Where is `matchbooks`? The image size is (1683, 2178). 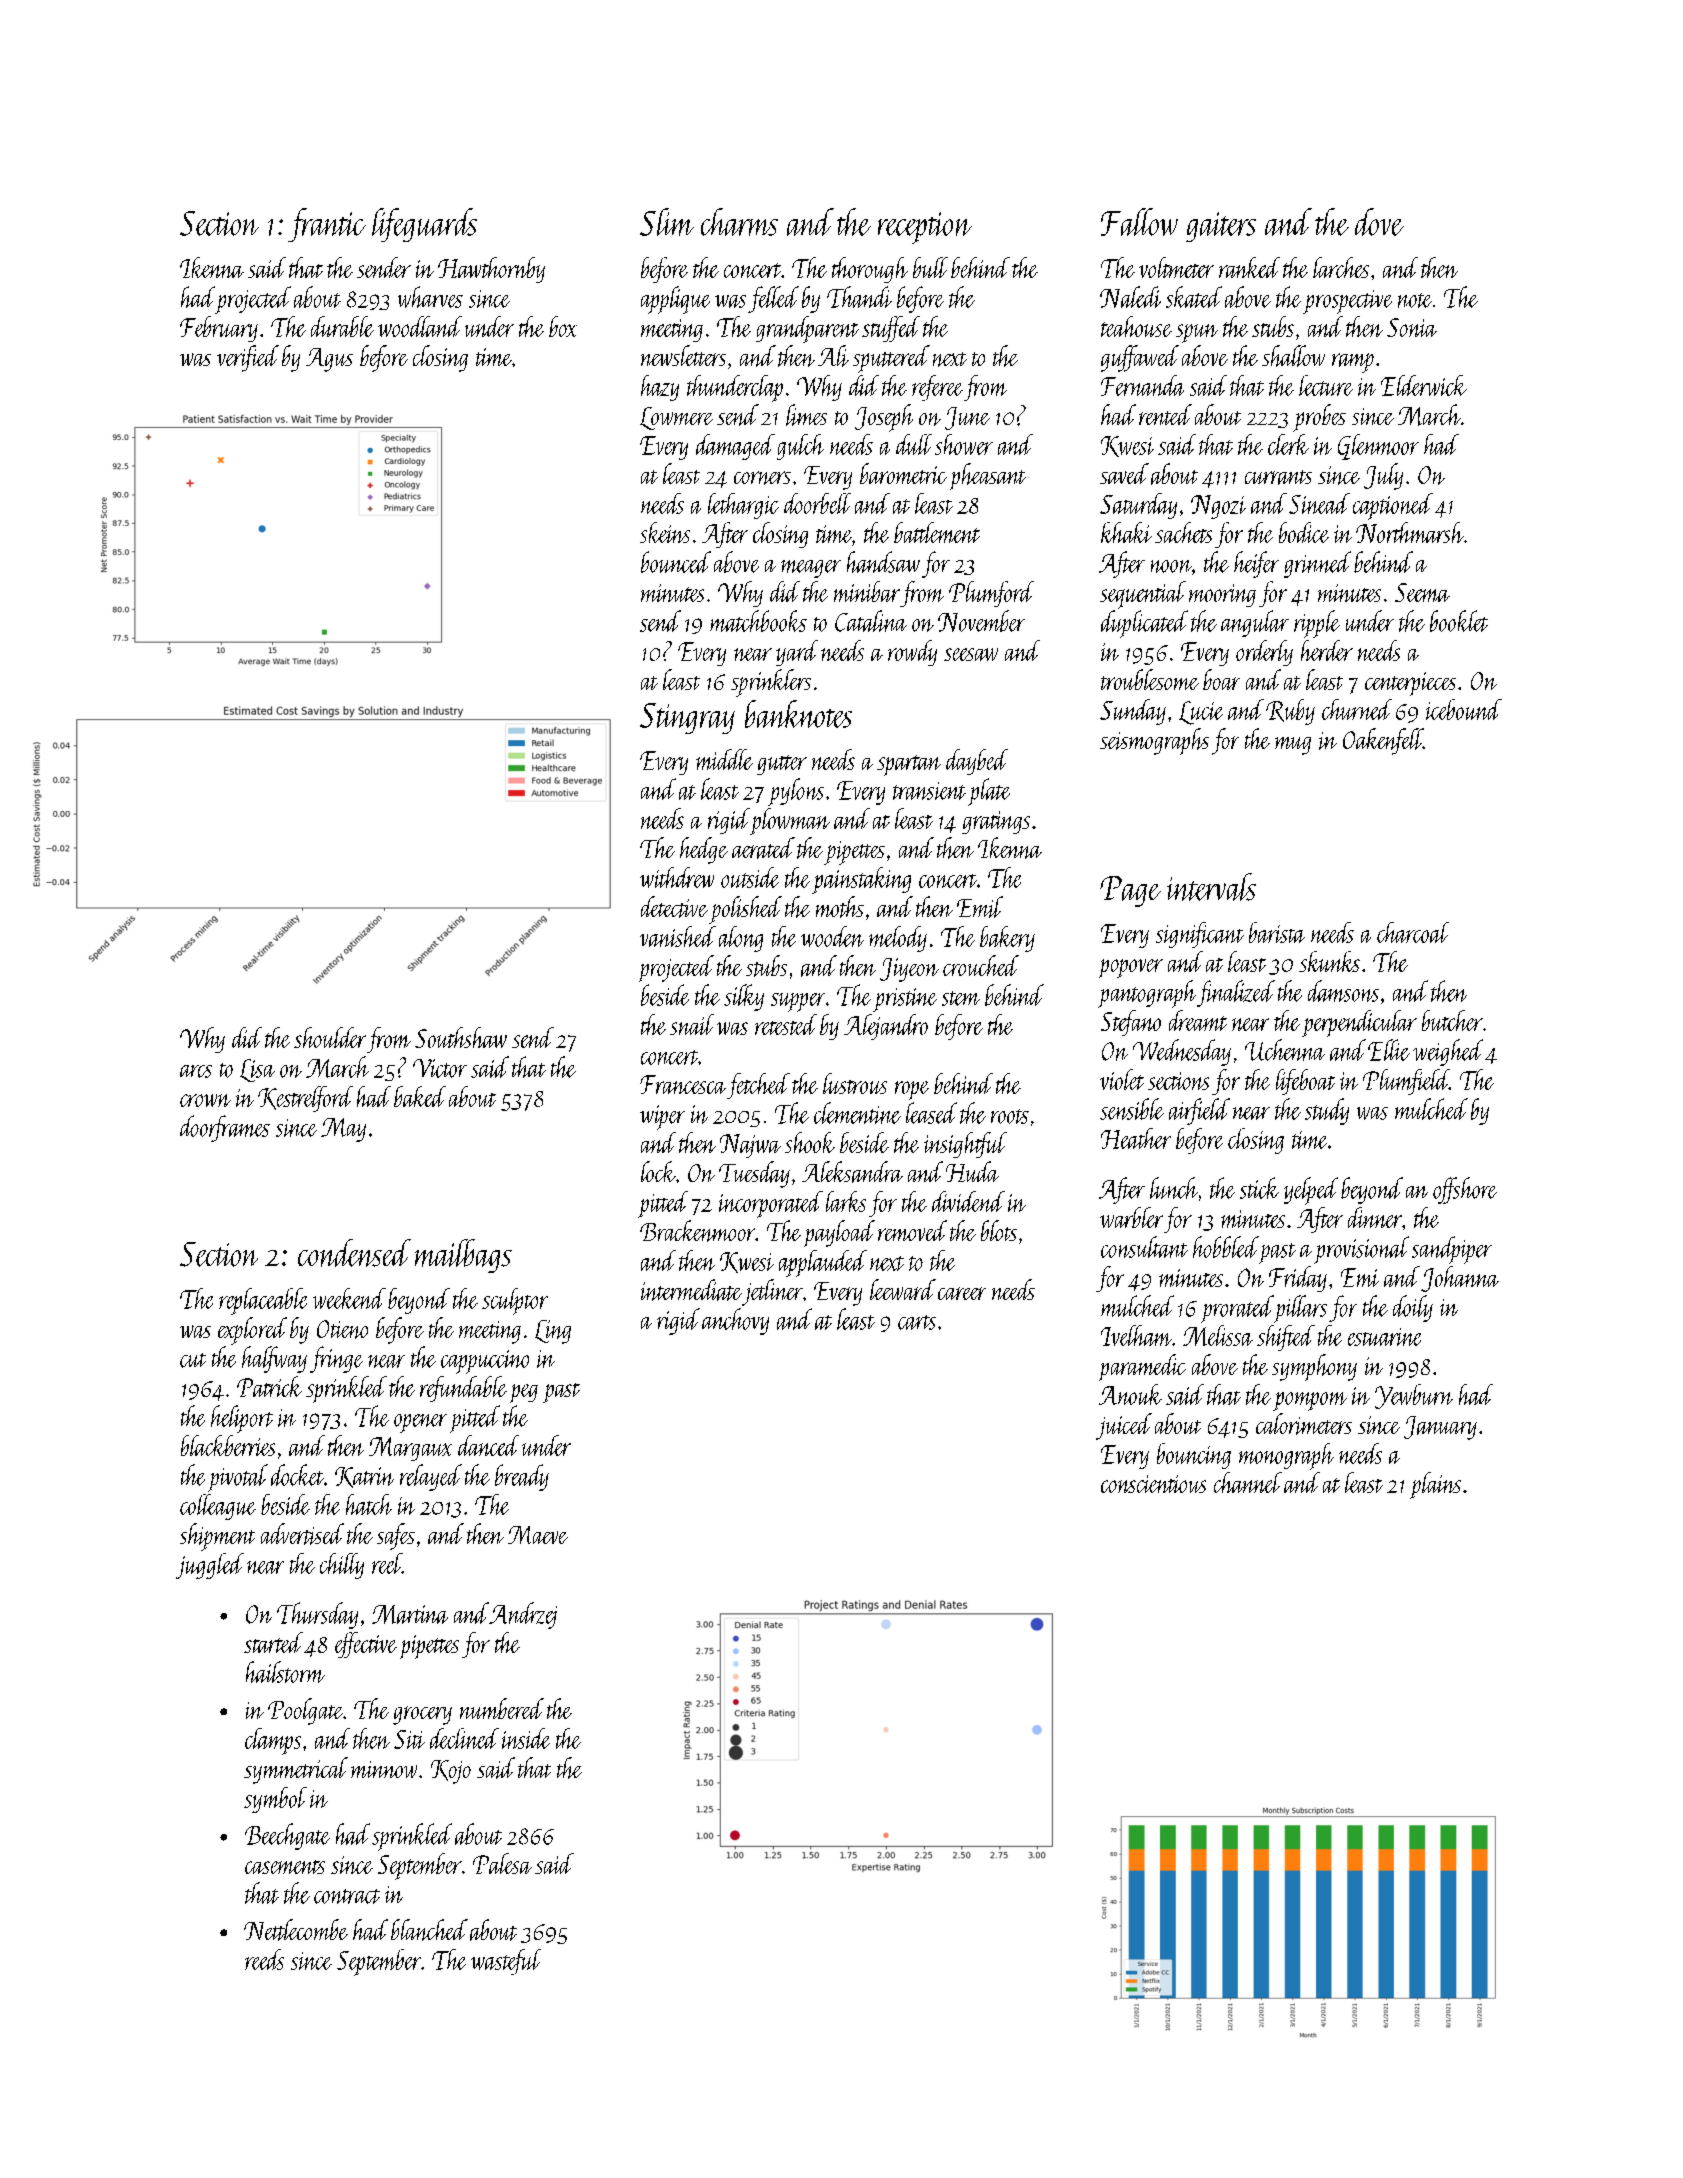
matchbooks is located at coordinates (758, 621).
